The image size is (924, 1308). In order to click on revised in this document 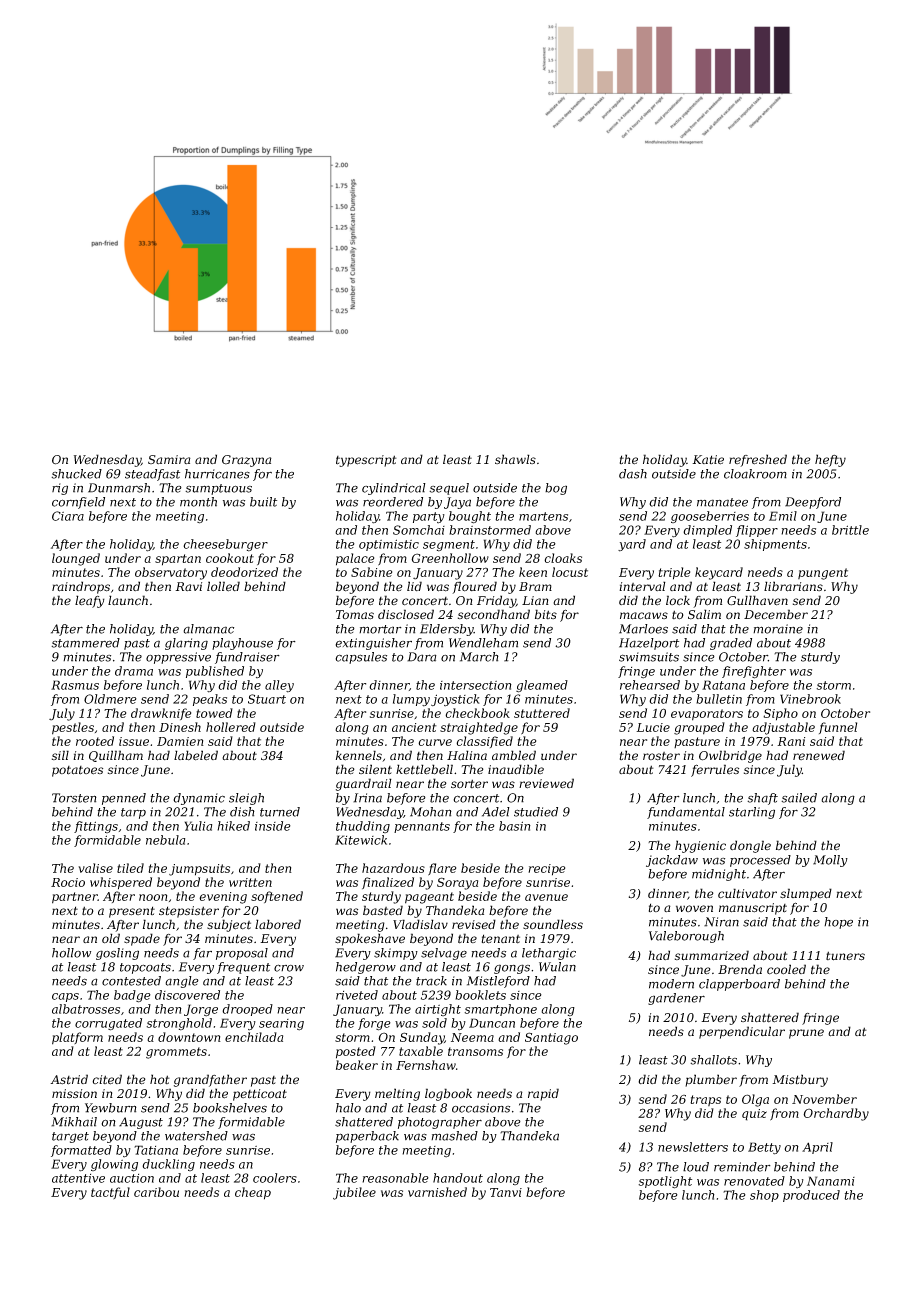, I will do `click(474, 924)`.
